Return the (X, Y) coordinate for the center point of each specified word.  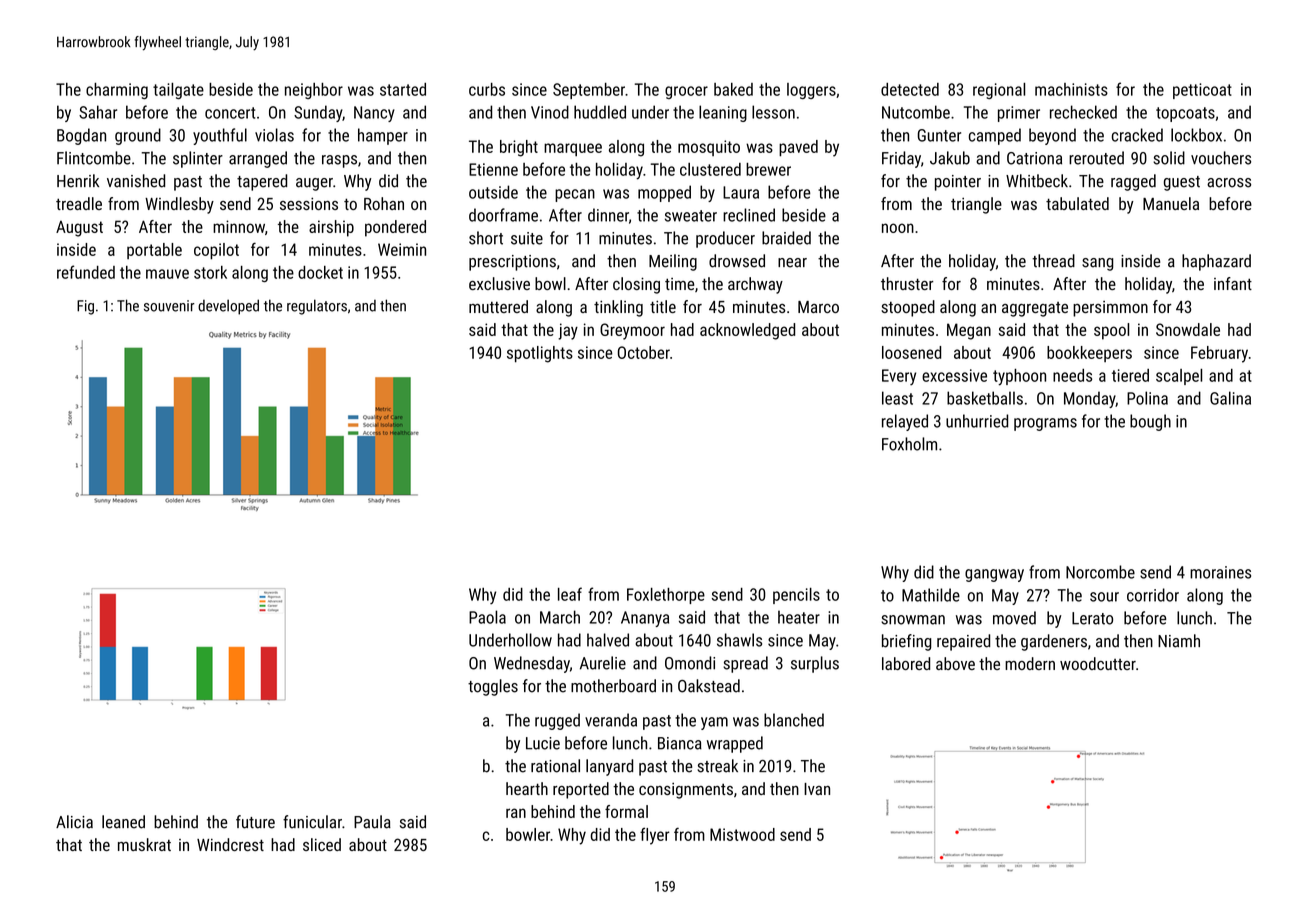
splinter (198, 159)
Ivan (817, 789)
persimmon (1110, 309)
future (255, 822)
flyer (654, 836)
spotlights (540, 354)
